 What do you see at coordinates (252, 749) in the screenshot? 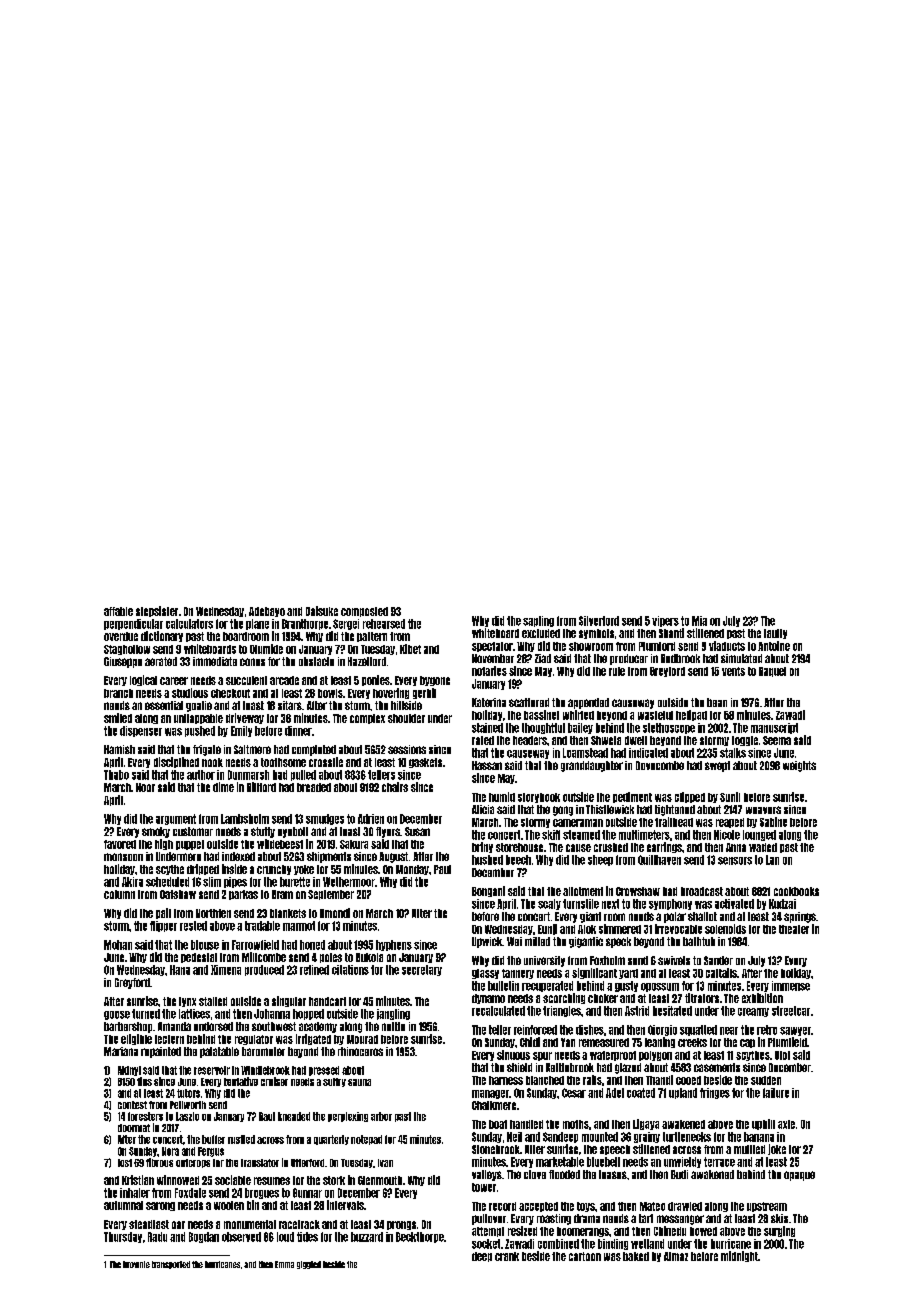
I see `Saltmere` at bounding box center [252, 749].
